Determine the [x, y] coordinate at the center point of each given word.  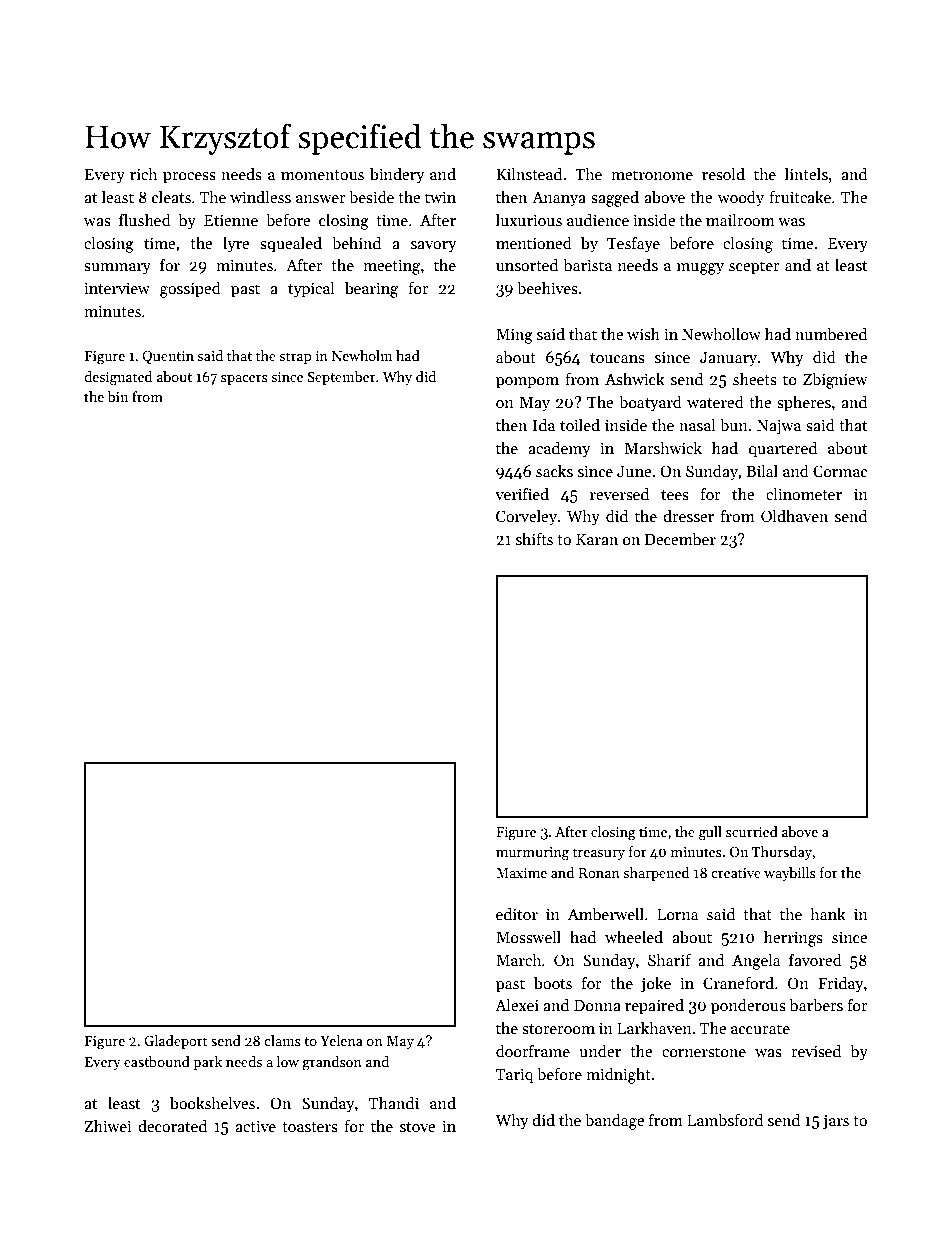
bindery [397, 175]
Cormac [840, 471]
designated [118, 378]
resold [723, 174]
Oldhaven [794, 516]
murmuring [532, 854]
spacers [244, 380]
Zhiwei [107, 1125]
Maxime [521, 873]
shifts [534, 538]
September [341, 378]
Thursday [782, 853]
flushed [145, 219]
